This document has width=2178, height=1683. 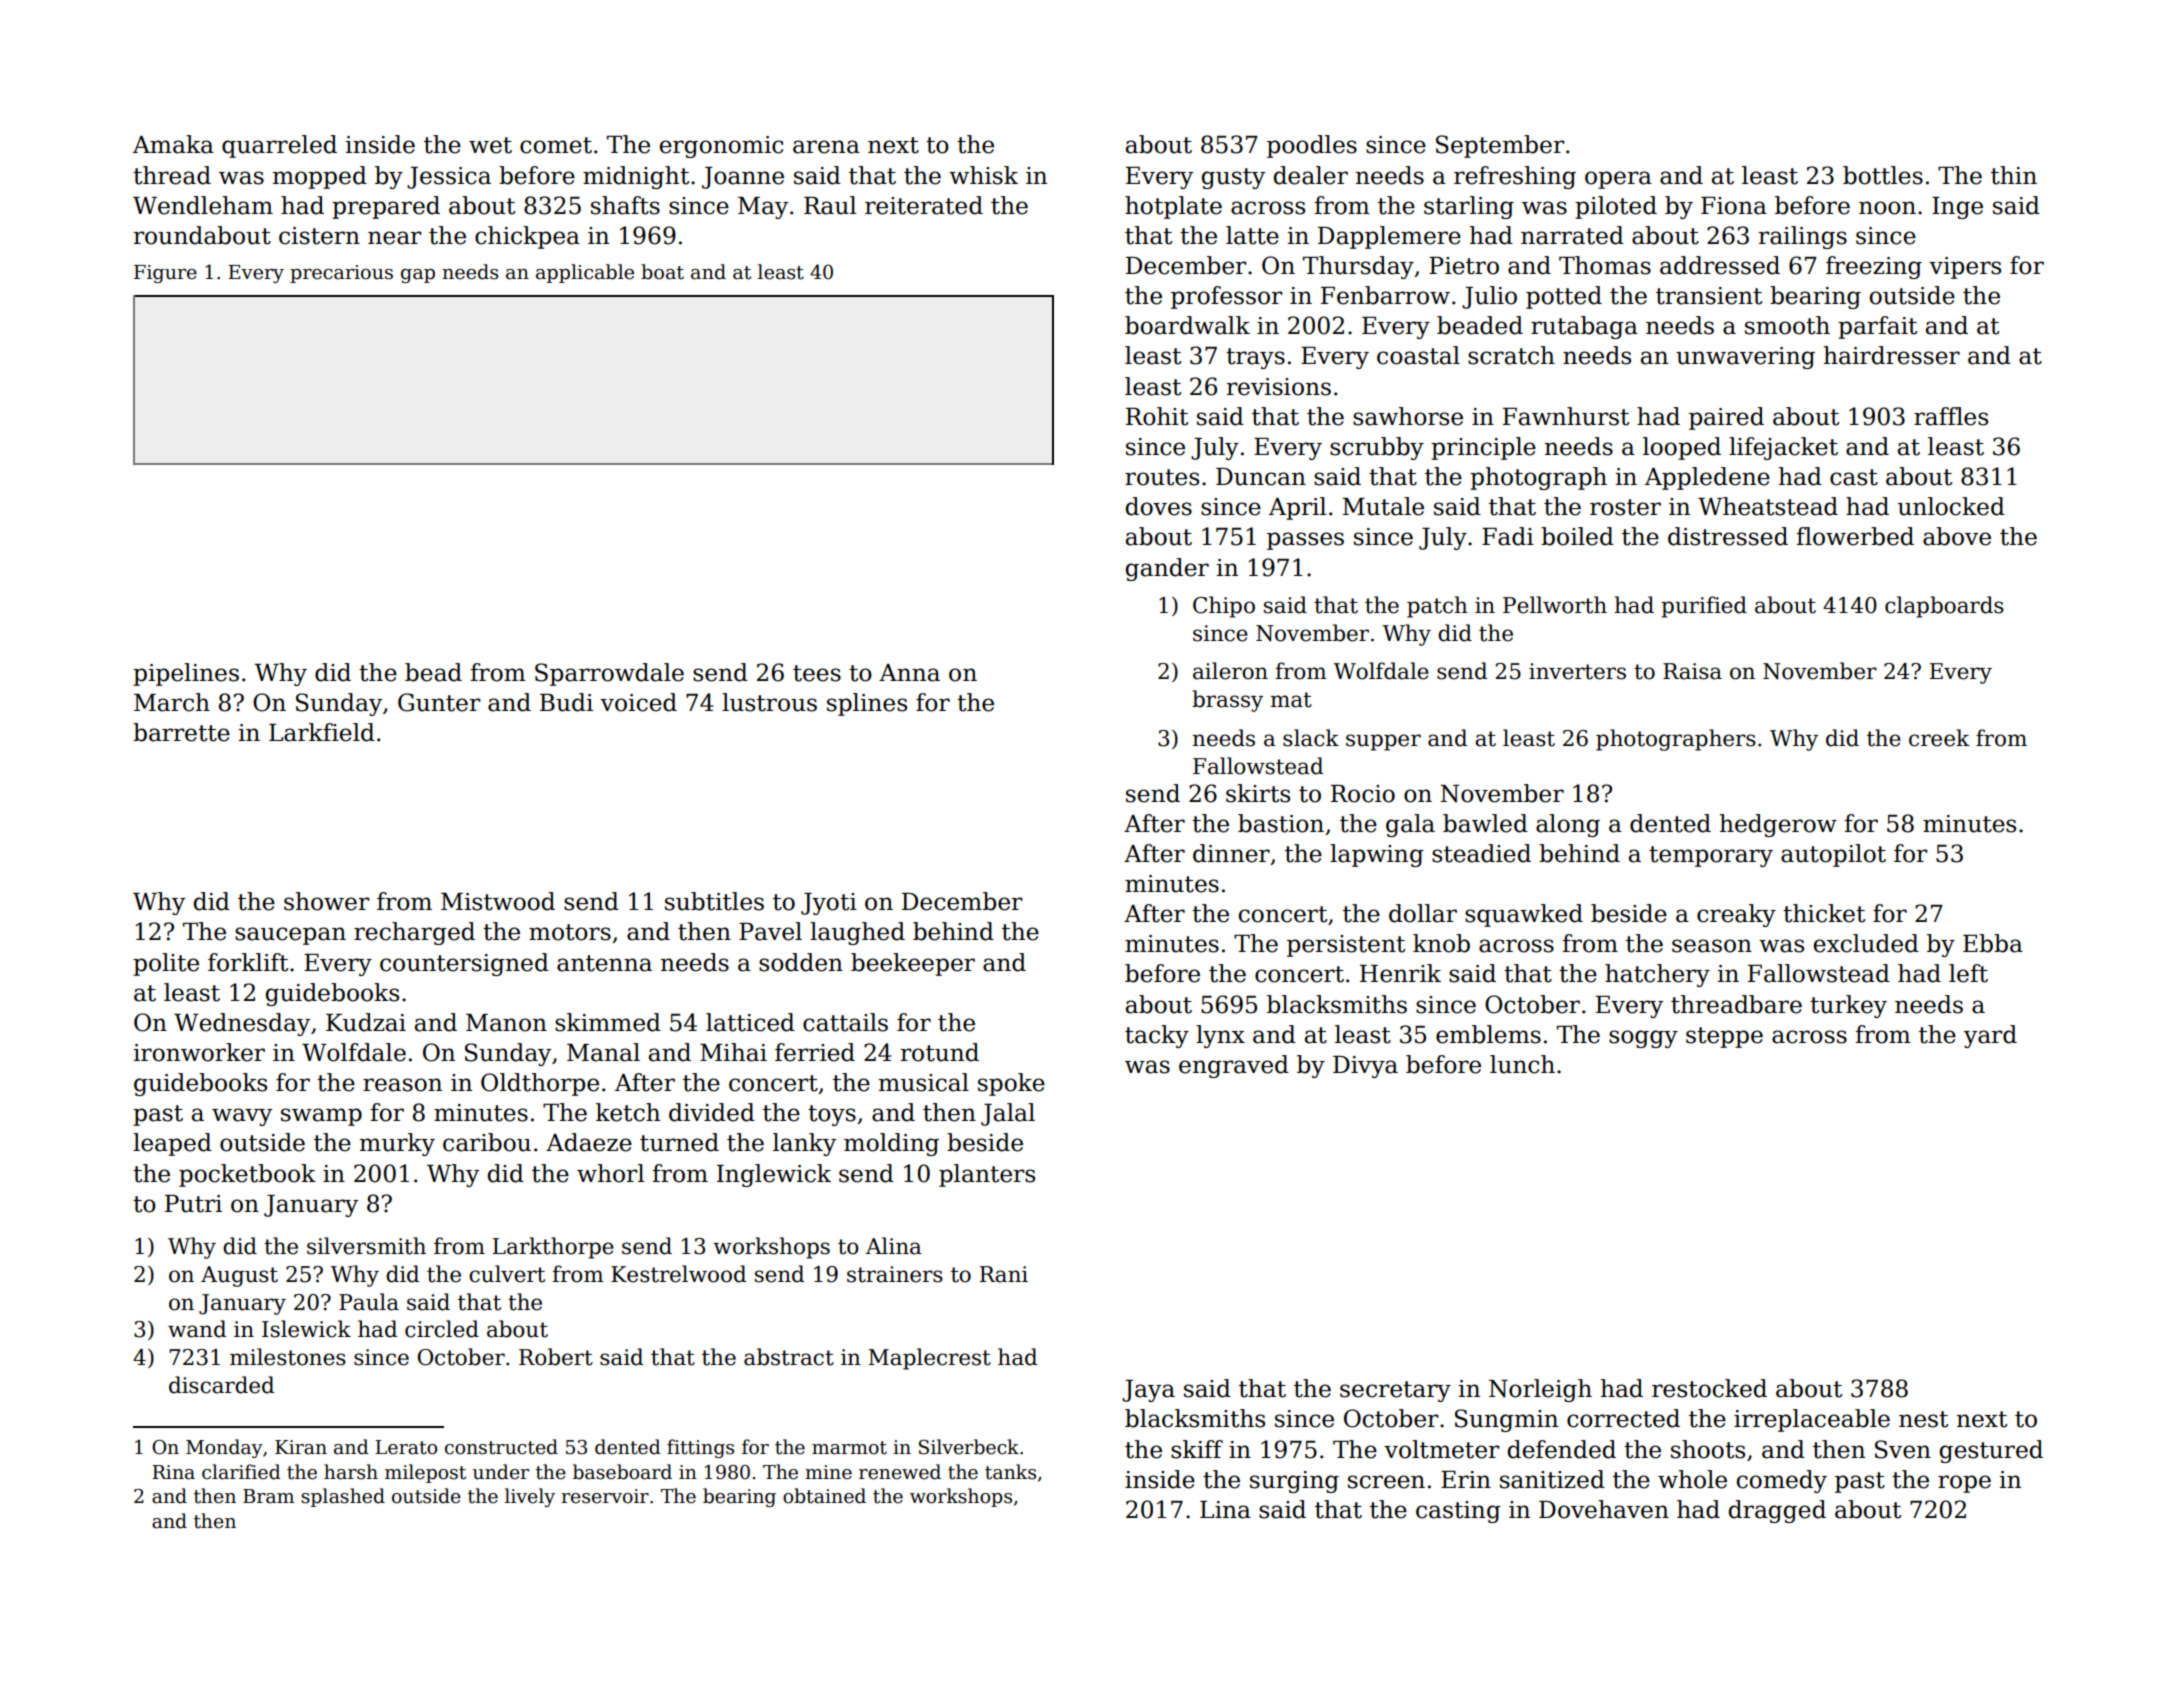 What do you see at coordinates (1008, 1114) in the document?
I see `Jalal` at bounding box center [1008, 1114].
